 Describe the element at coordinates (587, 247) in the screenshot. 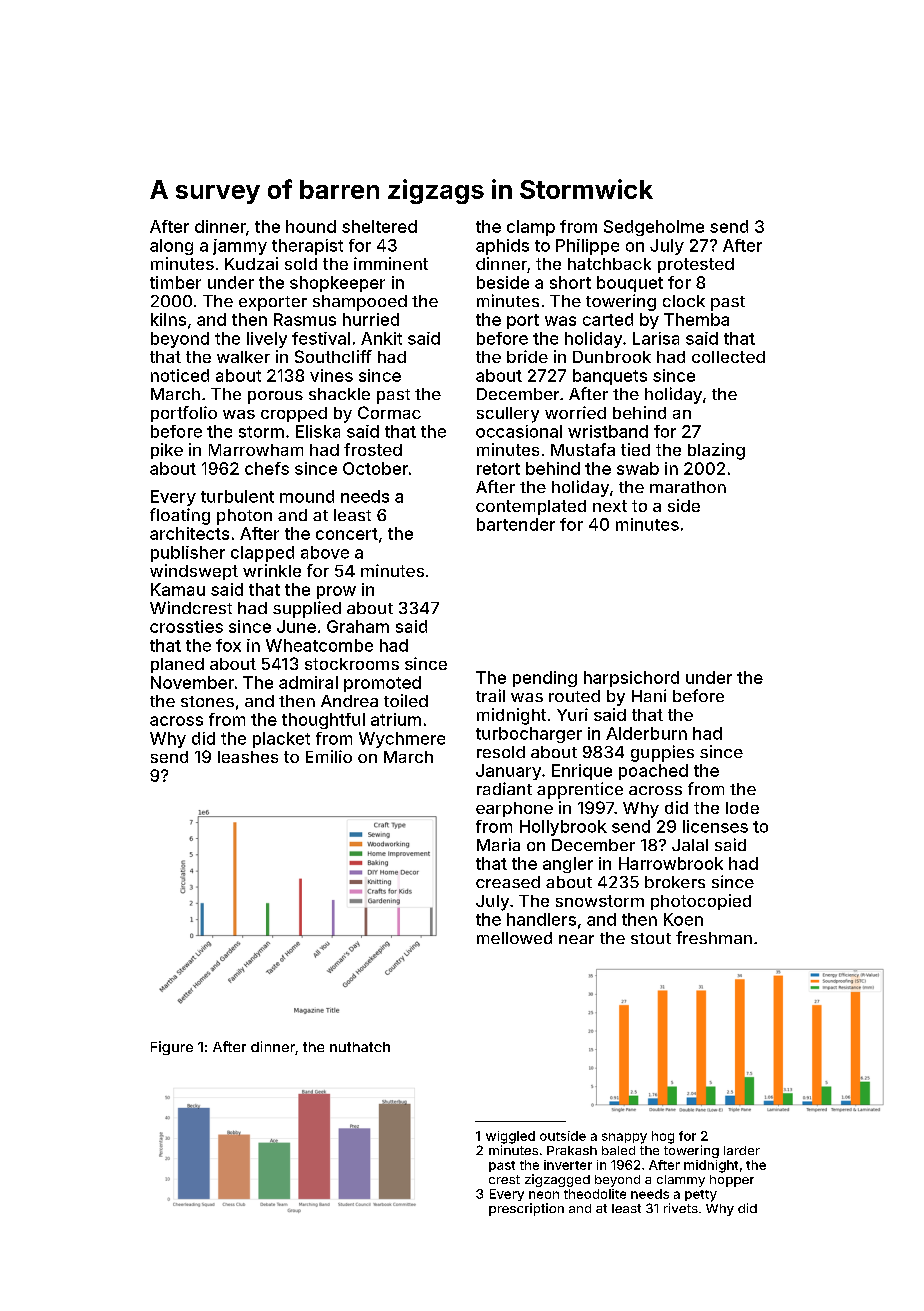

I see `Philippe` at that location.
